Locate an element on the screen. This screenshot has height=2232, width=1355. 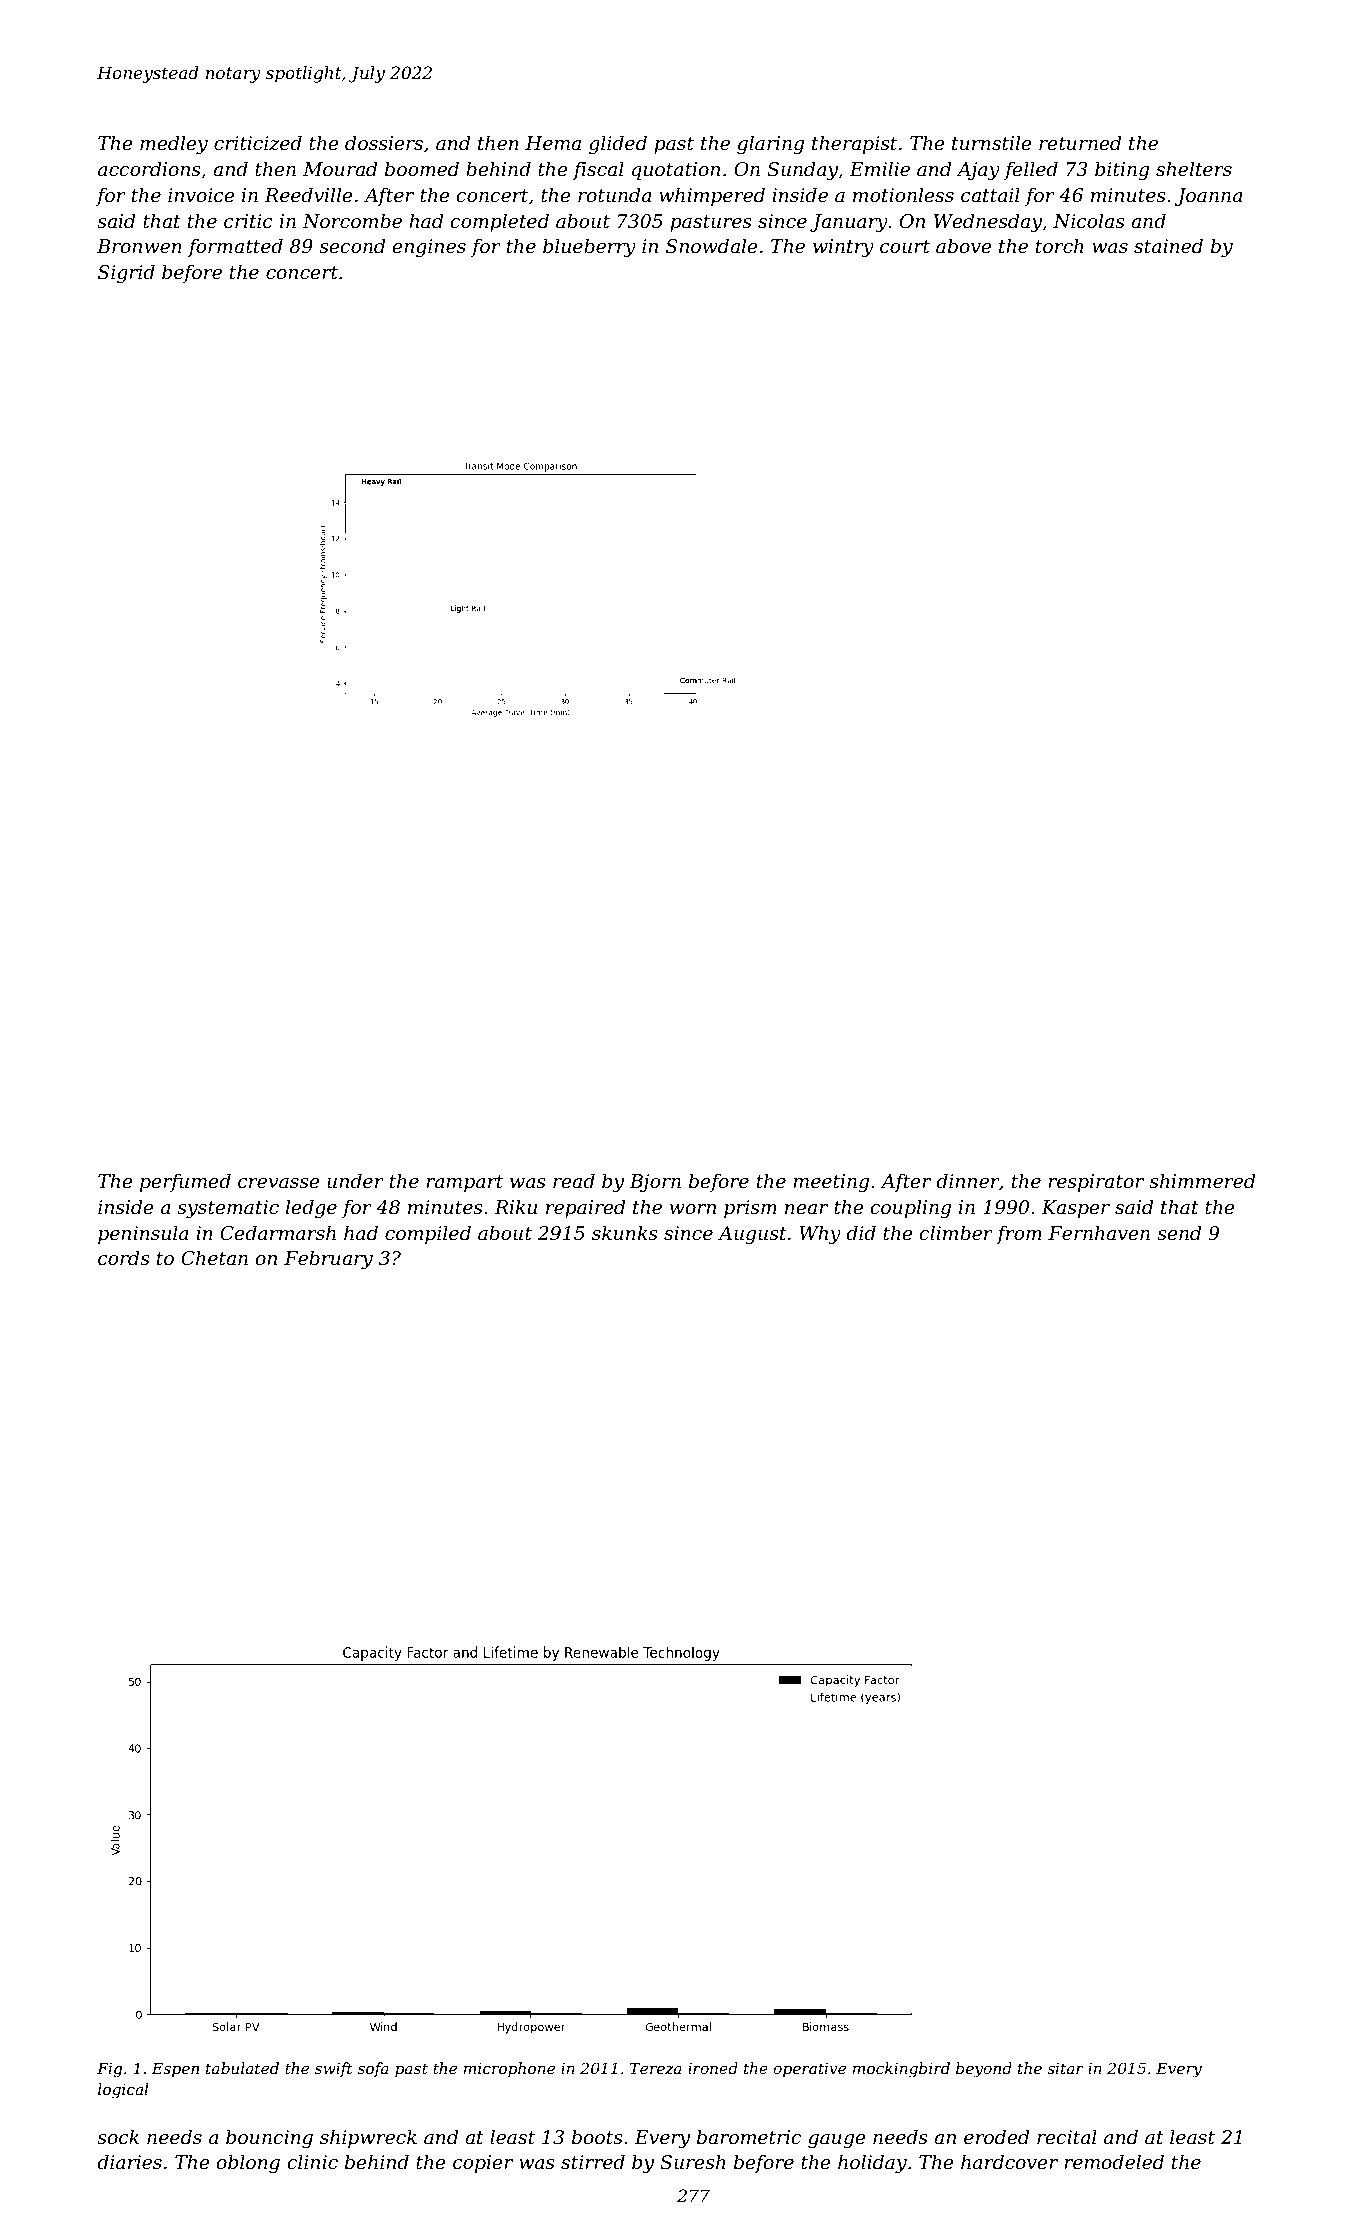
shelters is located at coordinates (1194, 169).
